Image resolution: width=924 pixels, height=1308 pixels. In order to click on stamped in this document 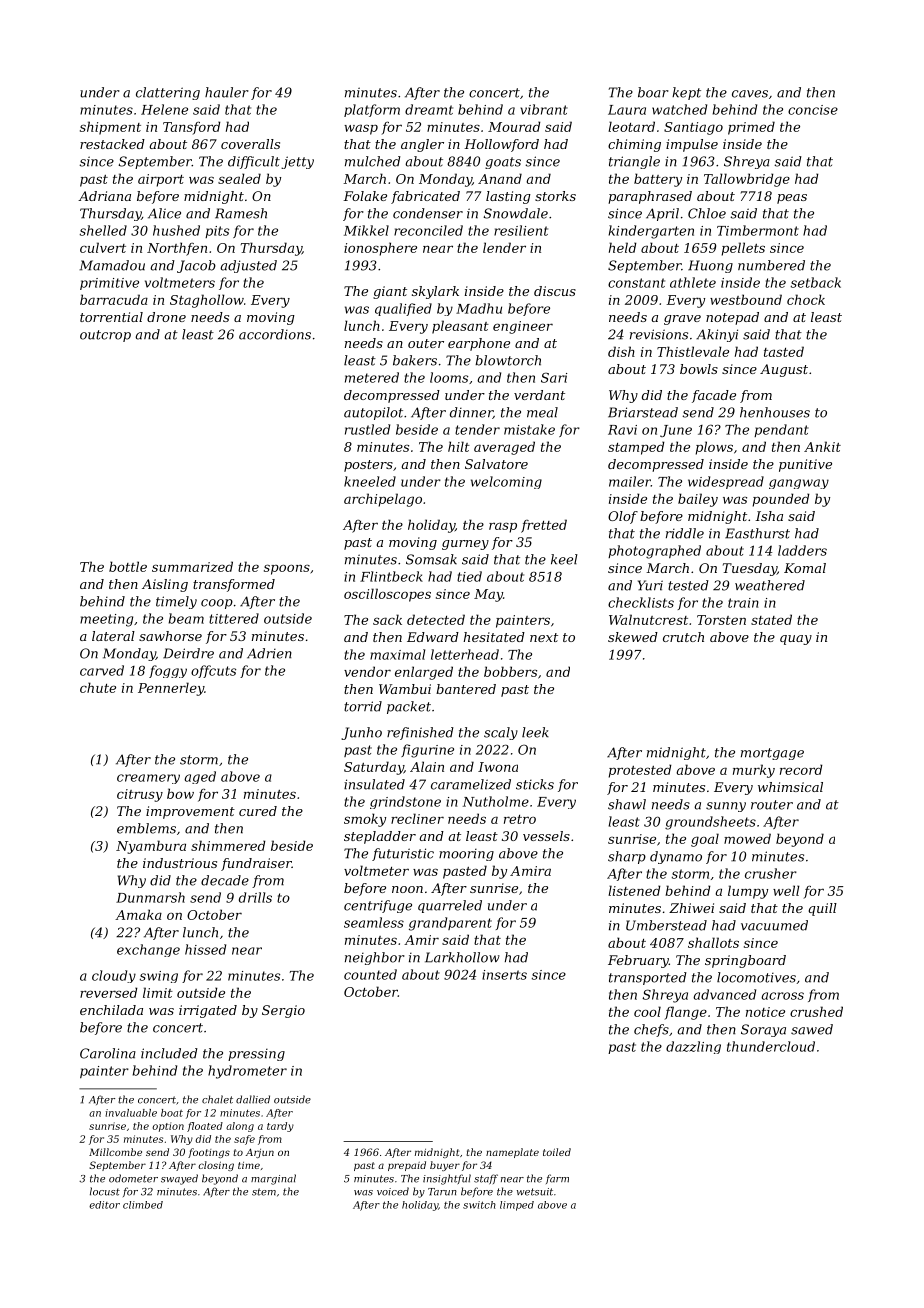, I will do `click(636, 448)`.
